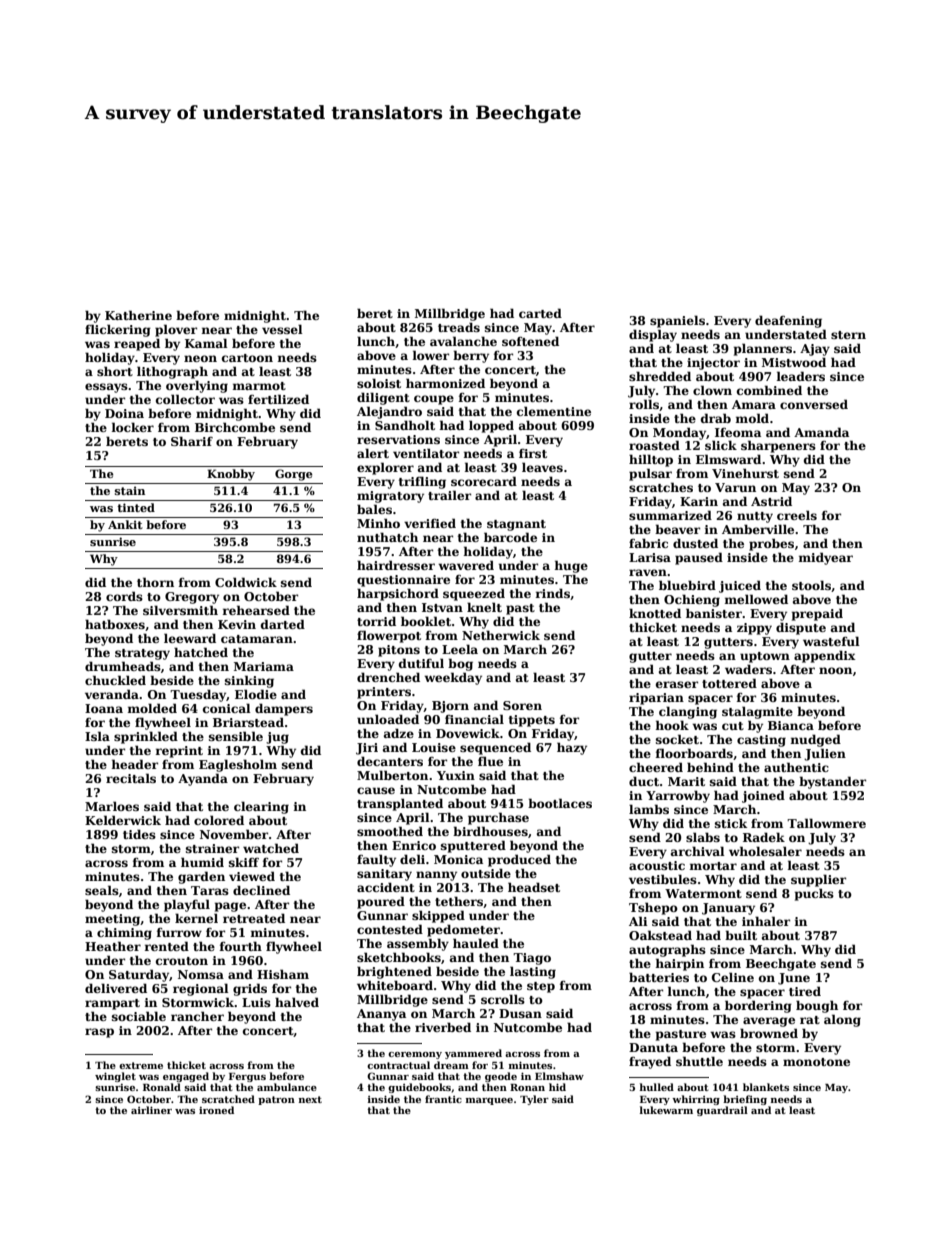  I want to click on flue, so click(490, 761).
